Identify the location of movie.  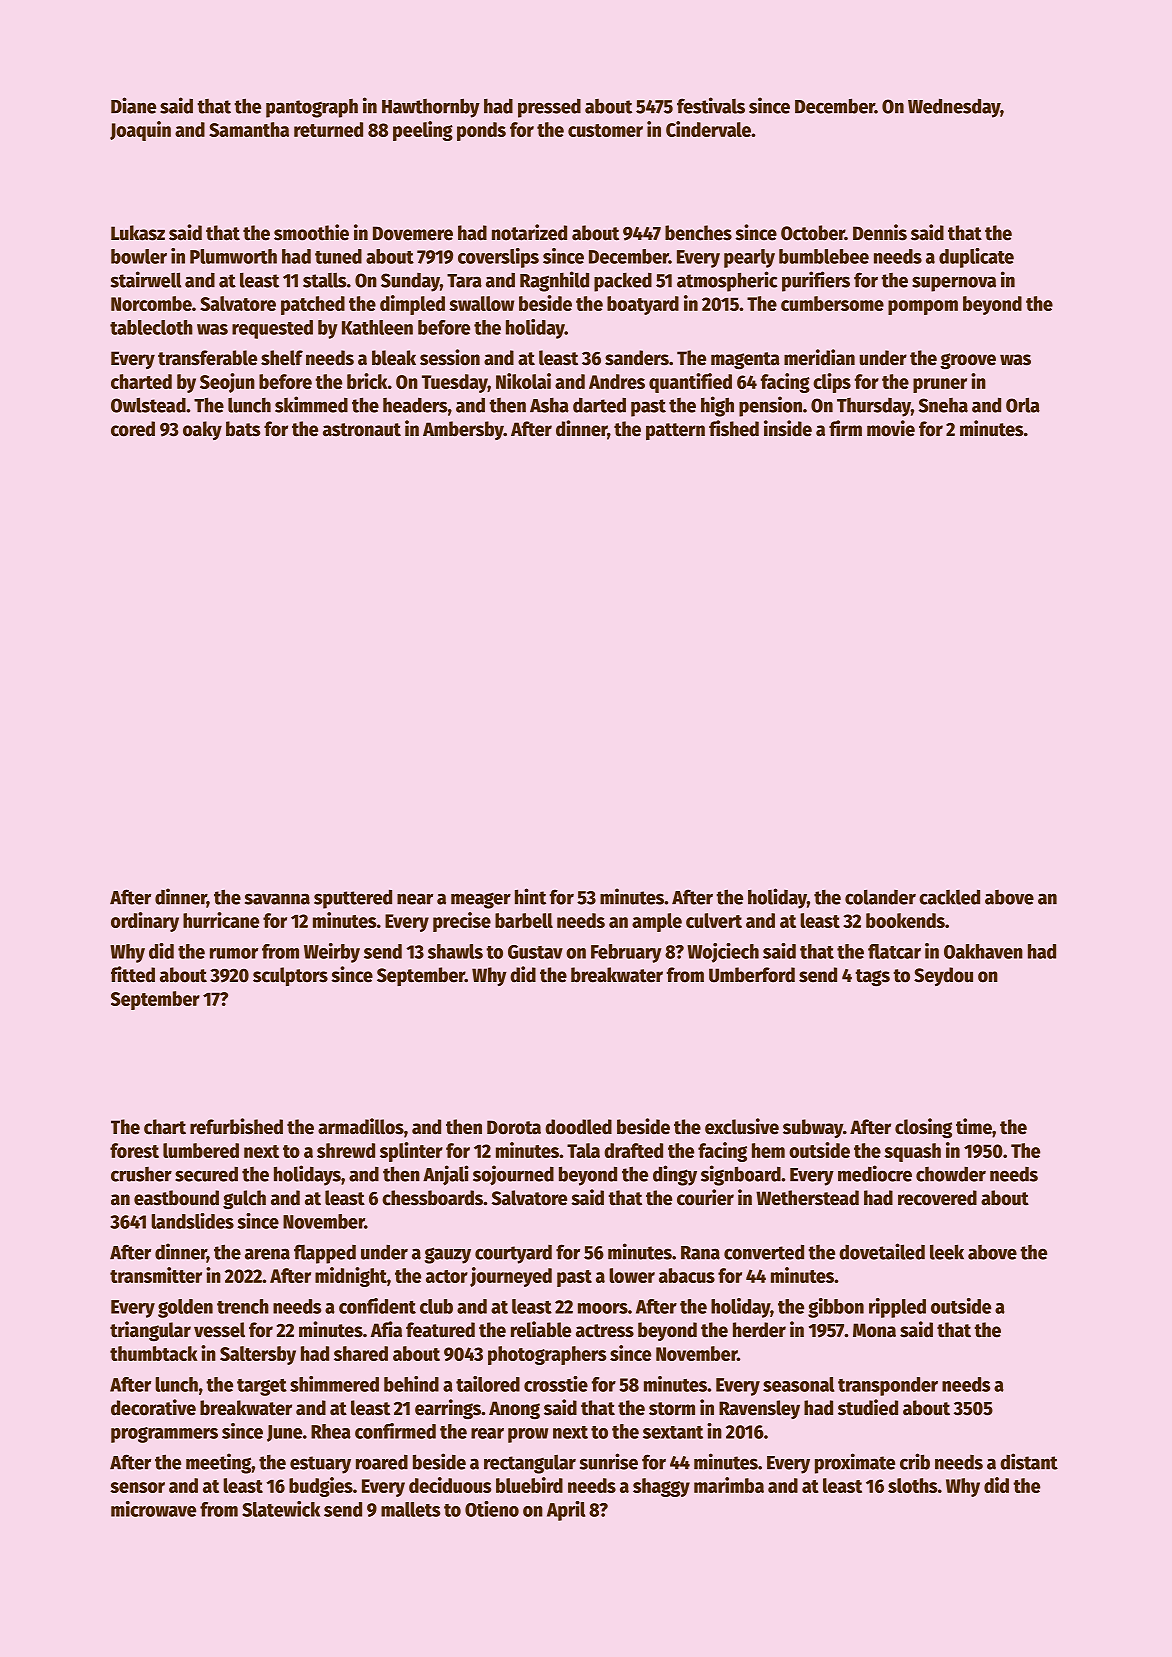
(891, 428).
